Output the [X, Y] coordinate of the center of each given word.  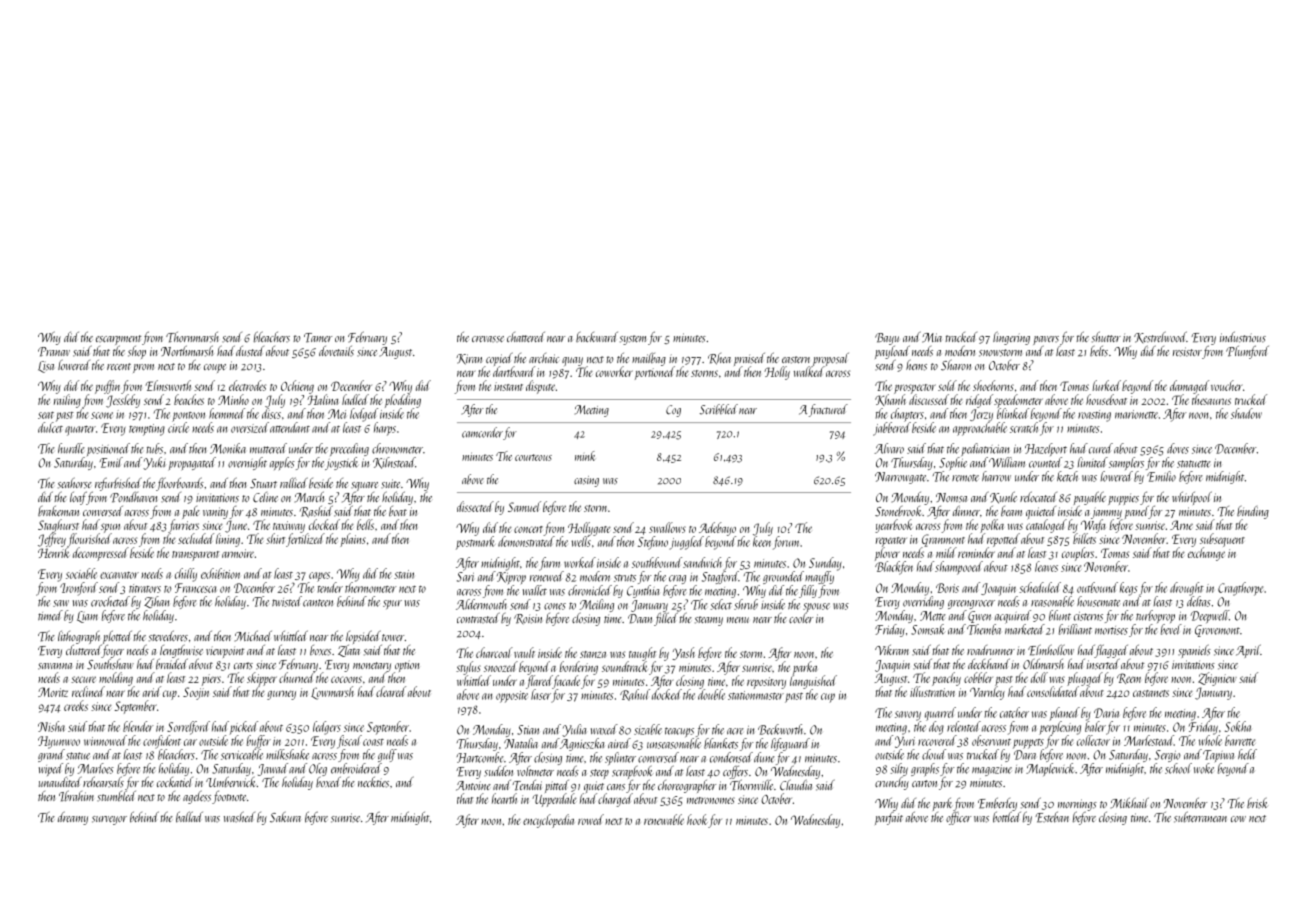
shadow [1246, 413]
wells [581, 541]
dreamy [73, 818]
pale [191, 512]
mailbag [649, 359]
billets [1084, 538]
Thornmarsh [192, 337]
